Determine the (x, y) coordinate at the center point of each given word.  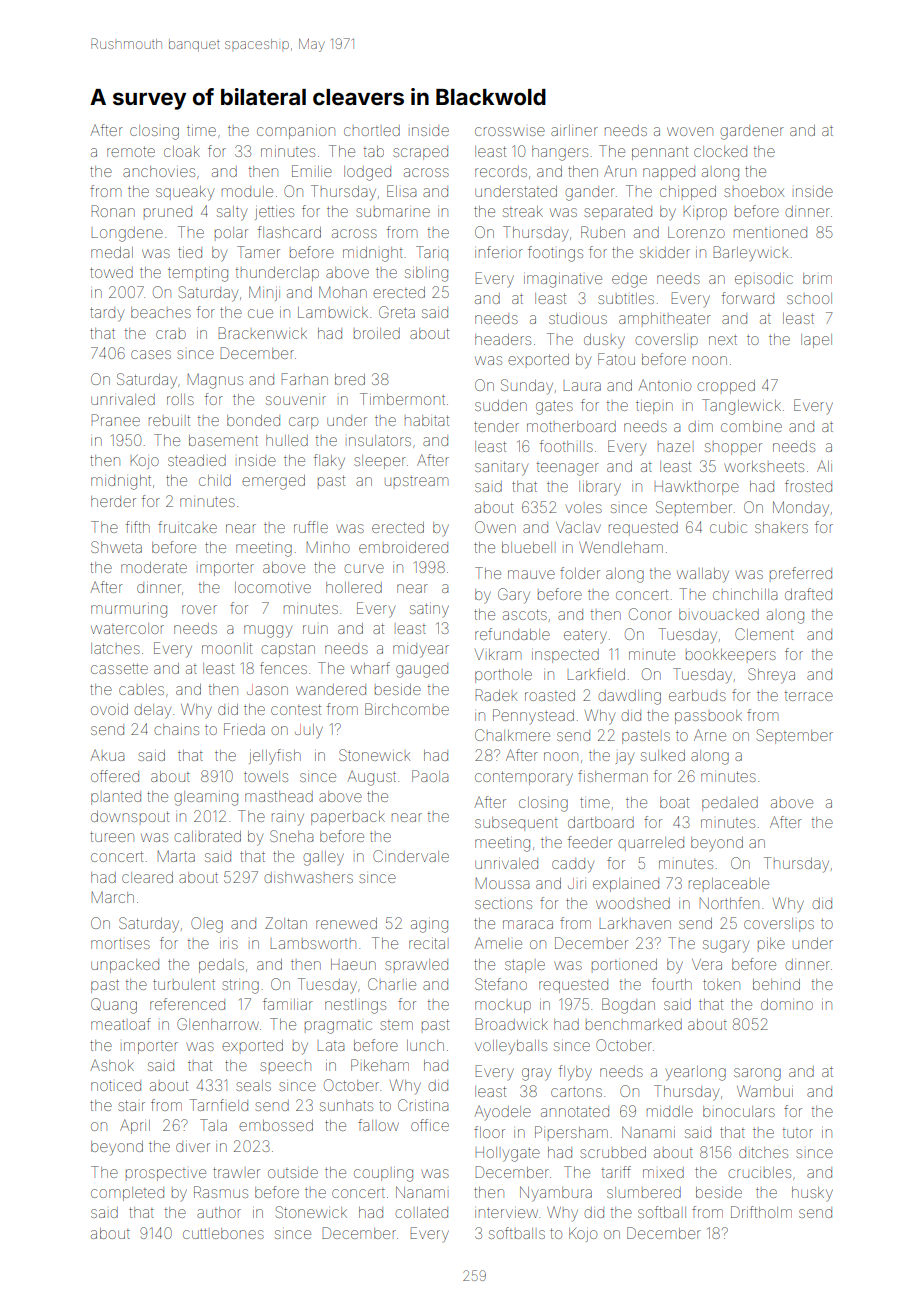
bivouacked (719, 614)
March (113, 897)
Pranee (116, 420)
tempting (198, 275)
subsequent (516, 824)
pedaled (730, 804)
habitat (427, 420)
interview (506, 1213)
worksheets (764, 466)
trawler (236, 1172)
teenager (568, 469)
